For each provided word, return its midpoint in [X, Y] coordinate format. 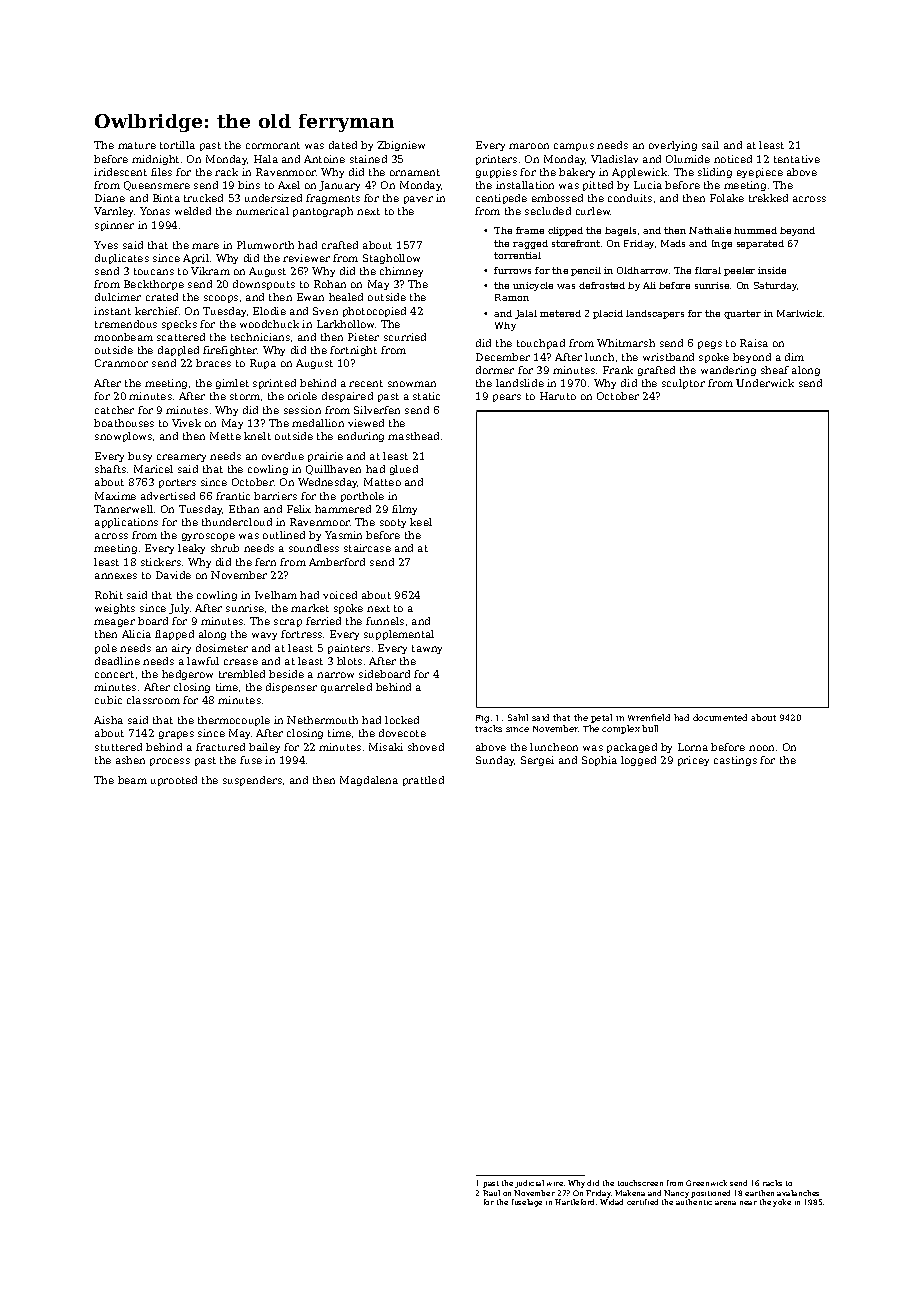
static [426, 396]
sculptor [683, 384]
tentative [797, 159]
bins [249, 185]
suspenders [252, 781]
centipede [501, 199]
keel [421, 522]
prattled [423, 781]
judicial [529, 1184]
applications [126, 523]
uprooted [174, 781]
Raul [491, 1193]
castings [735, 761]
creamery [181, 458]
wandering [728, 371]
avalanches [798, 1193]
